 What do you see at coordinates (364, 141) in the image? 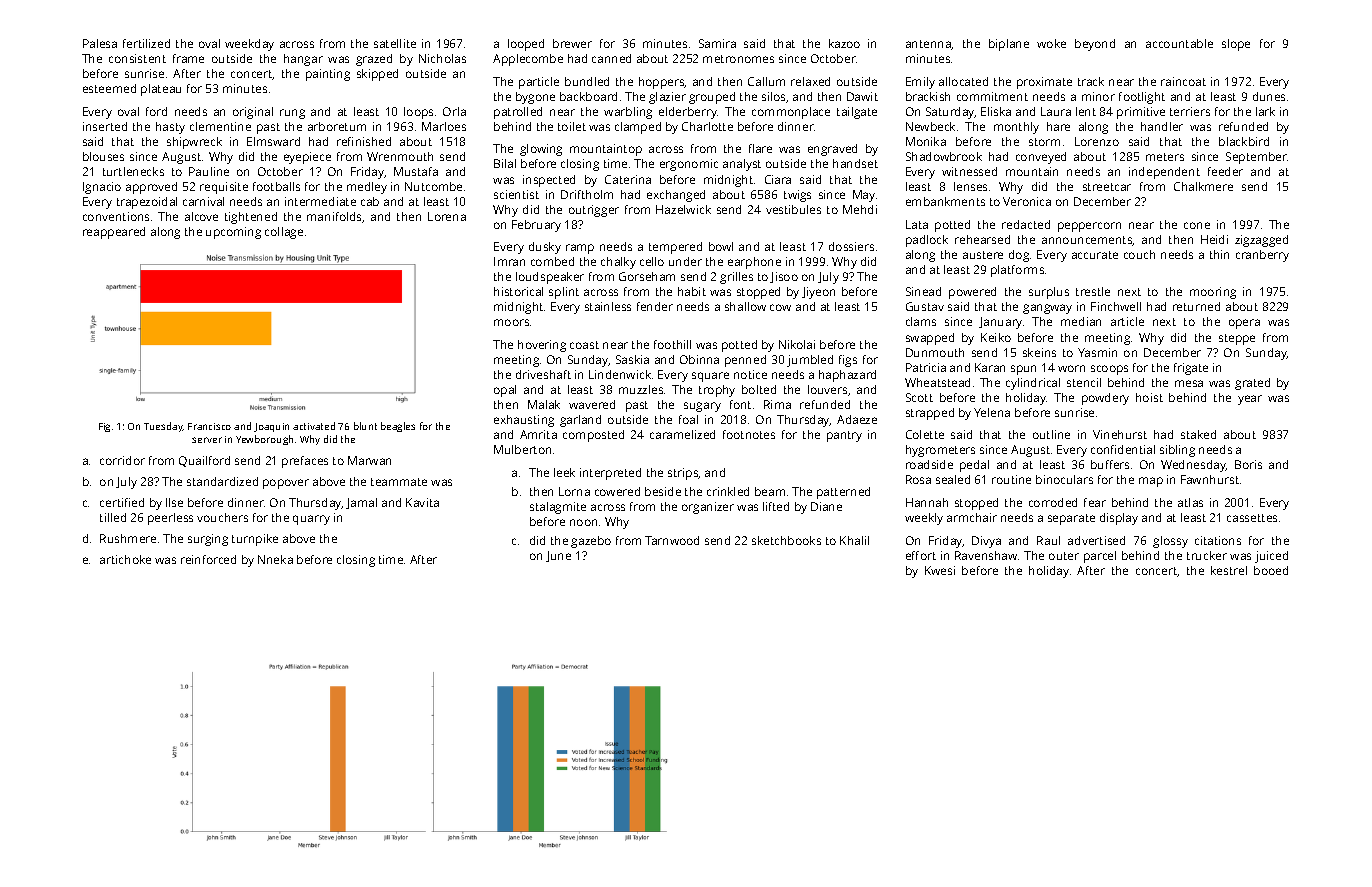
I see `refinished` at bounding box center [364, 141].
